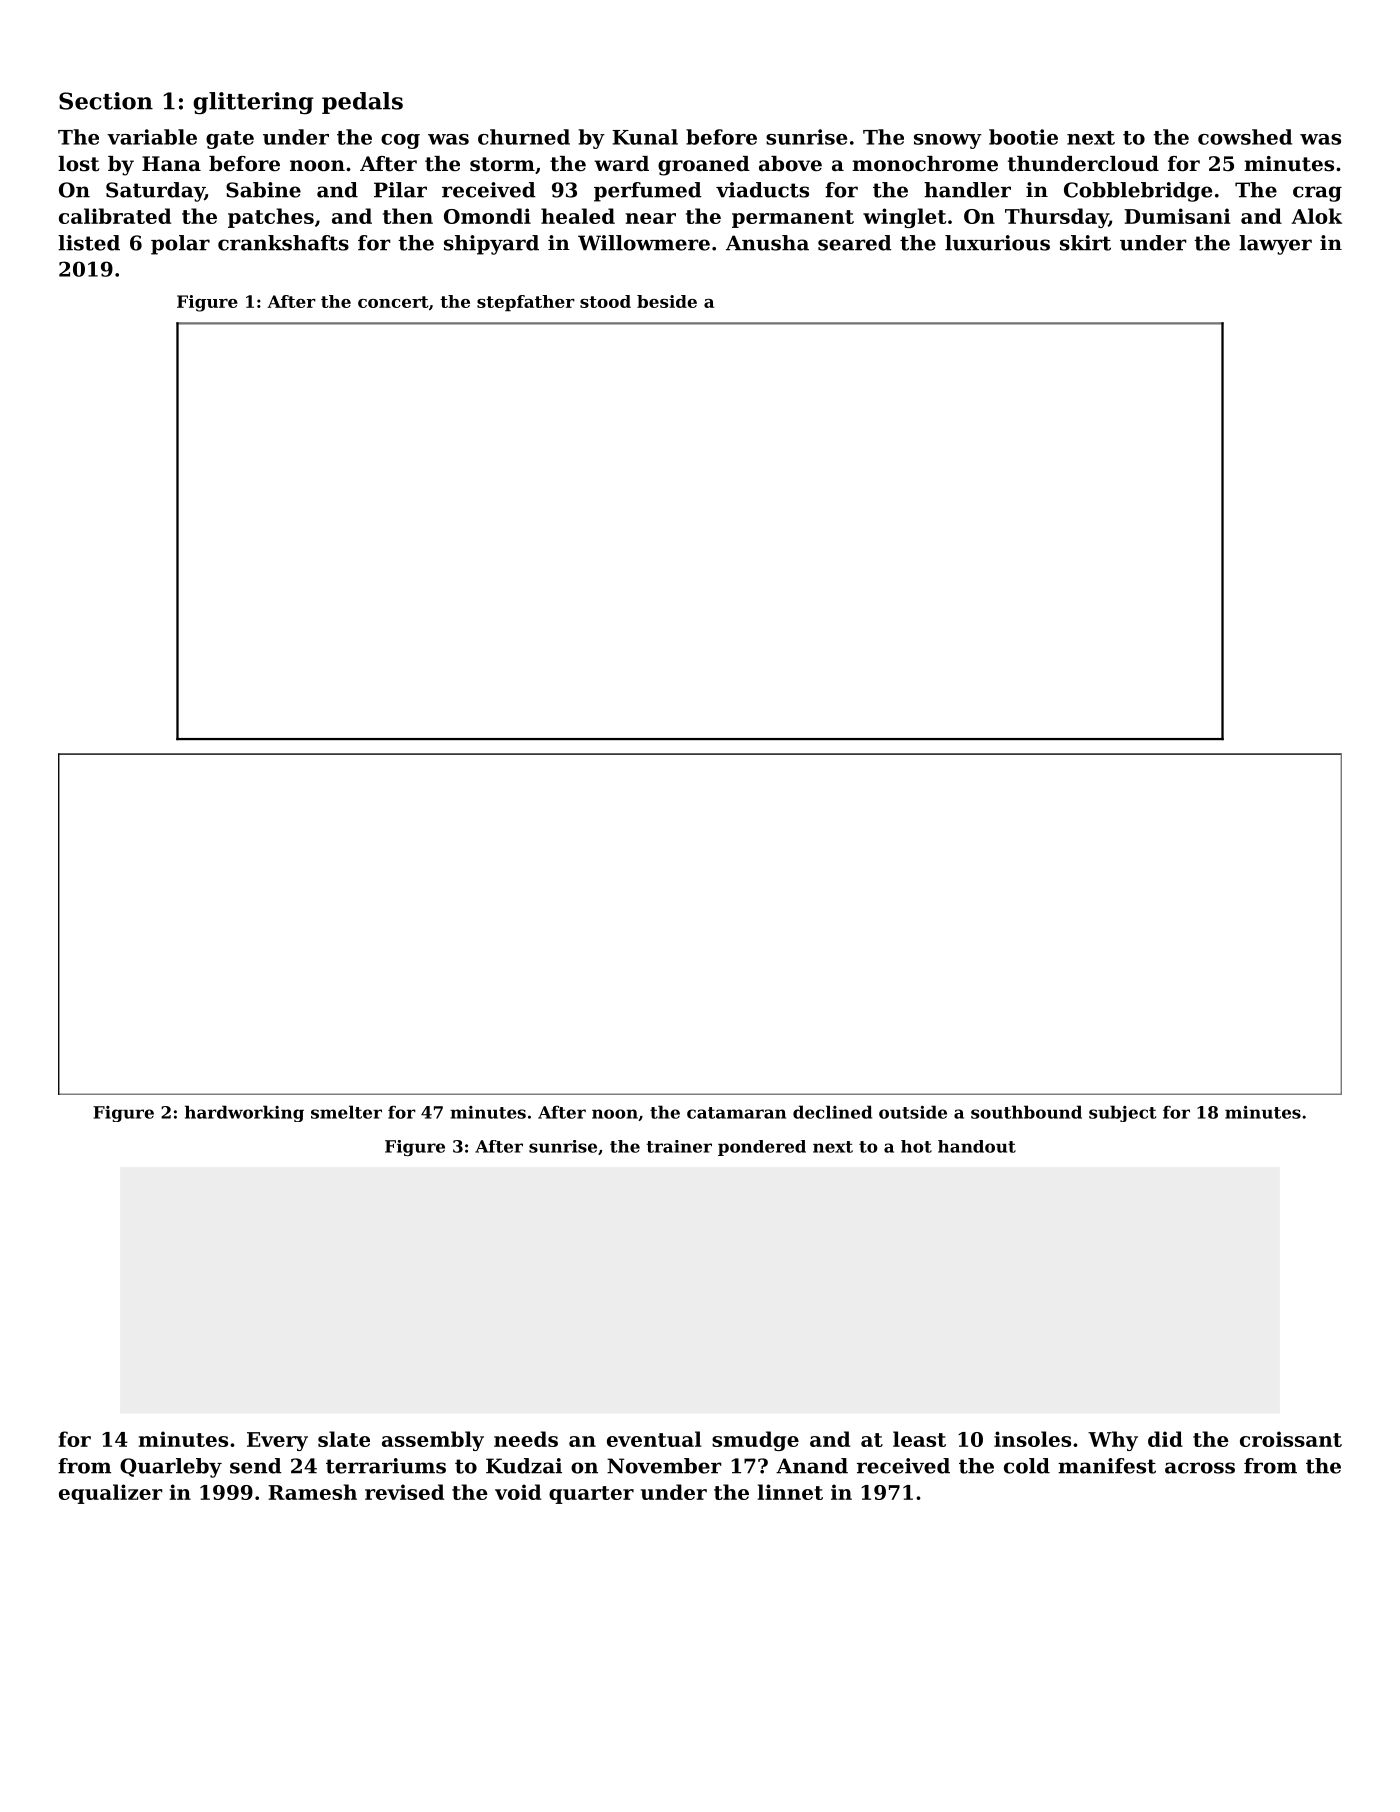 The width and height of the document is (1400, 1812). I want to click on Section, so click(106, 101).
